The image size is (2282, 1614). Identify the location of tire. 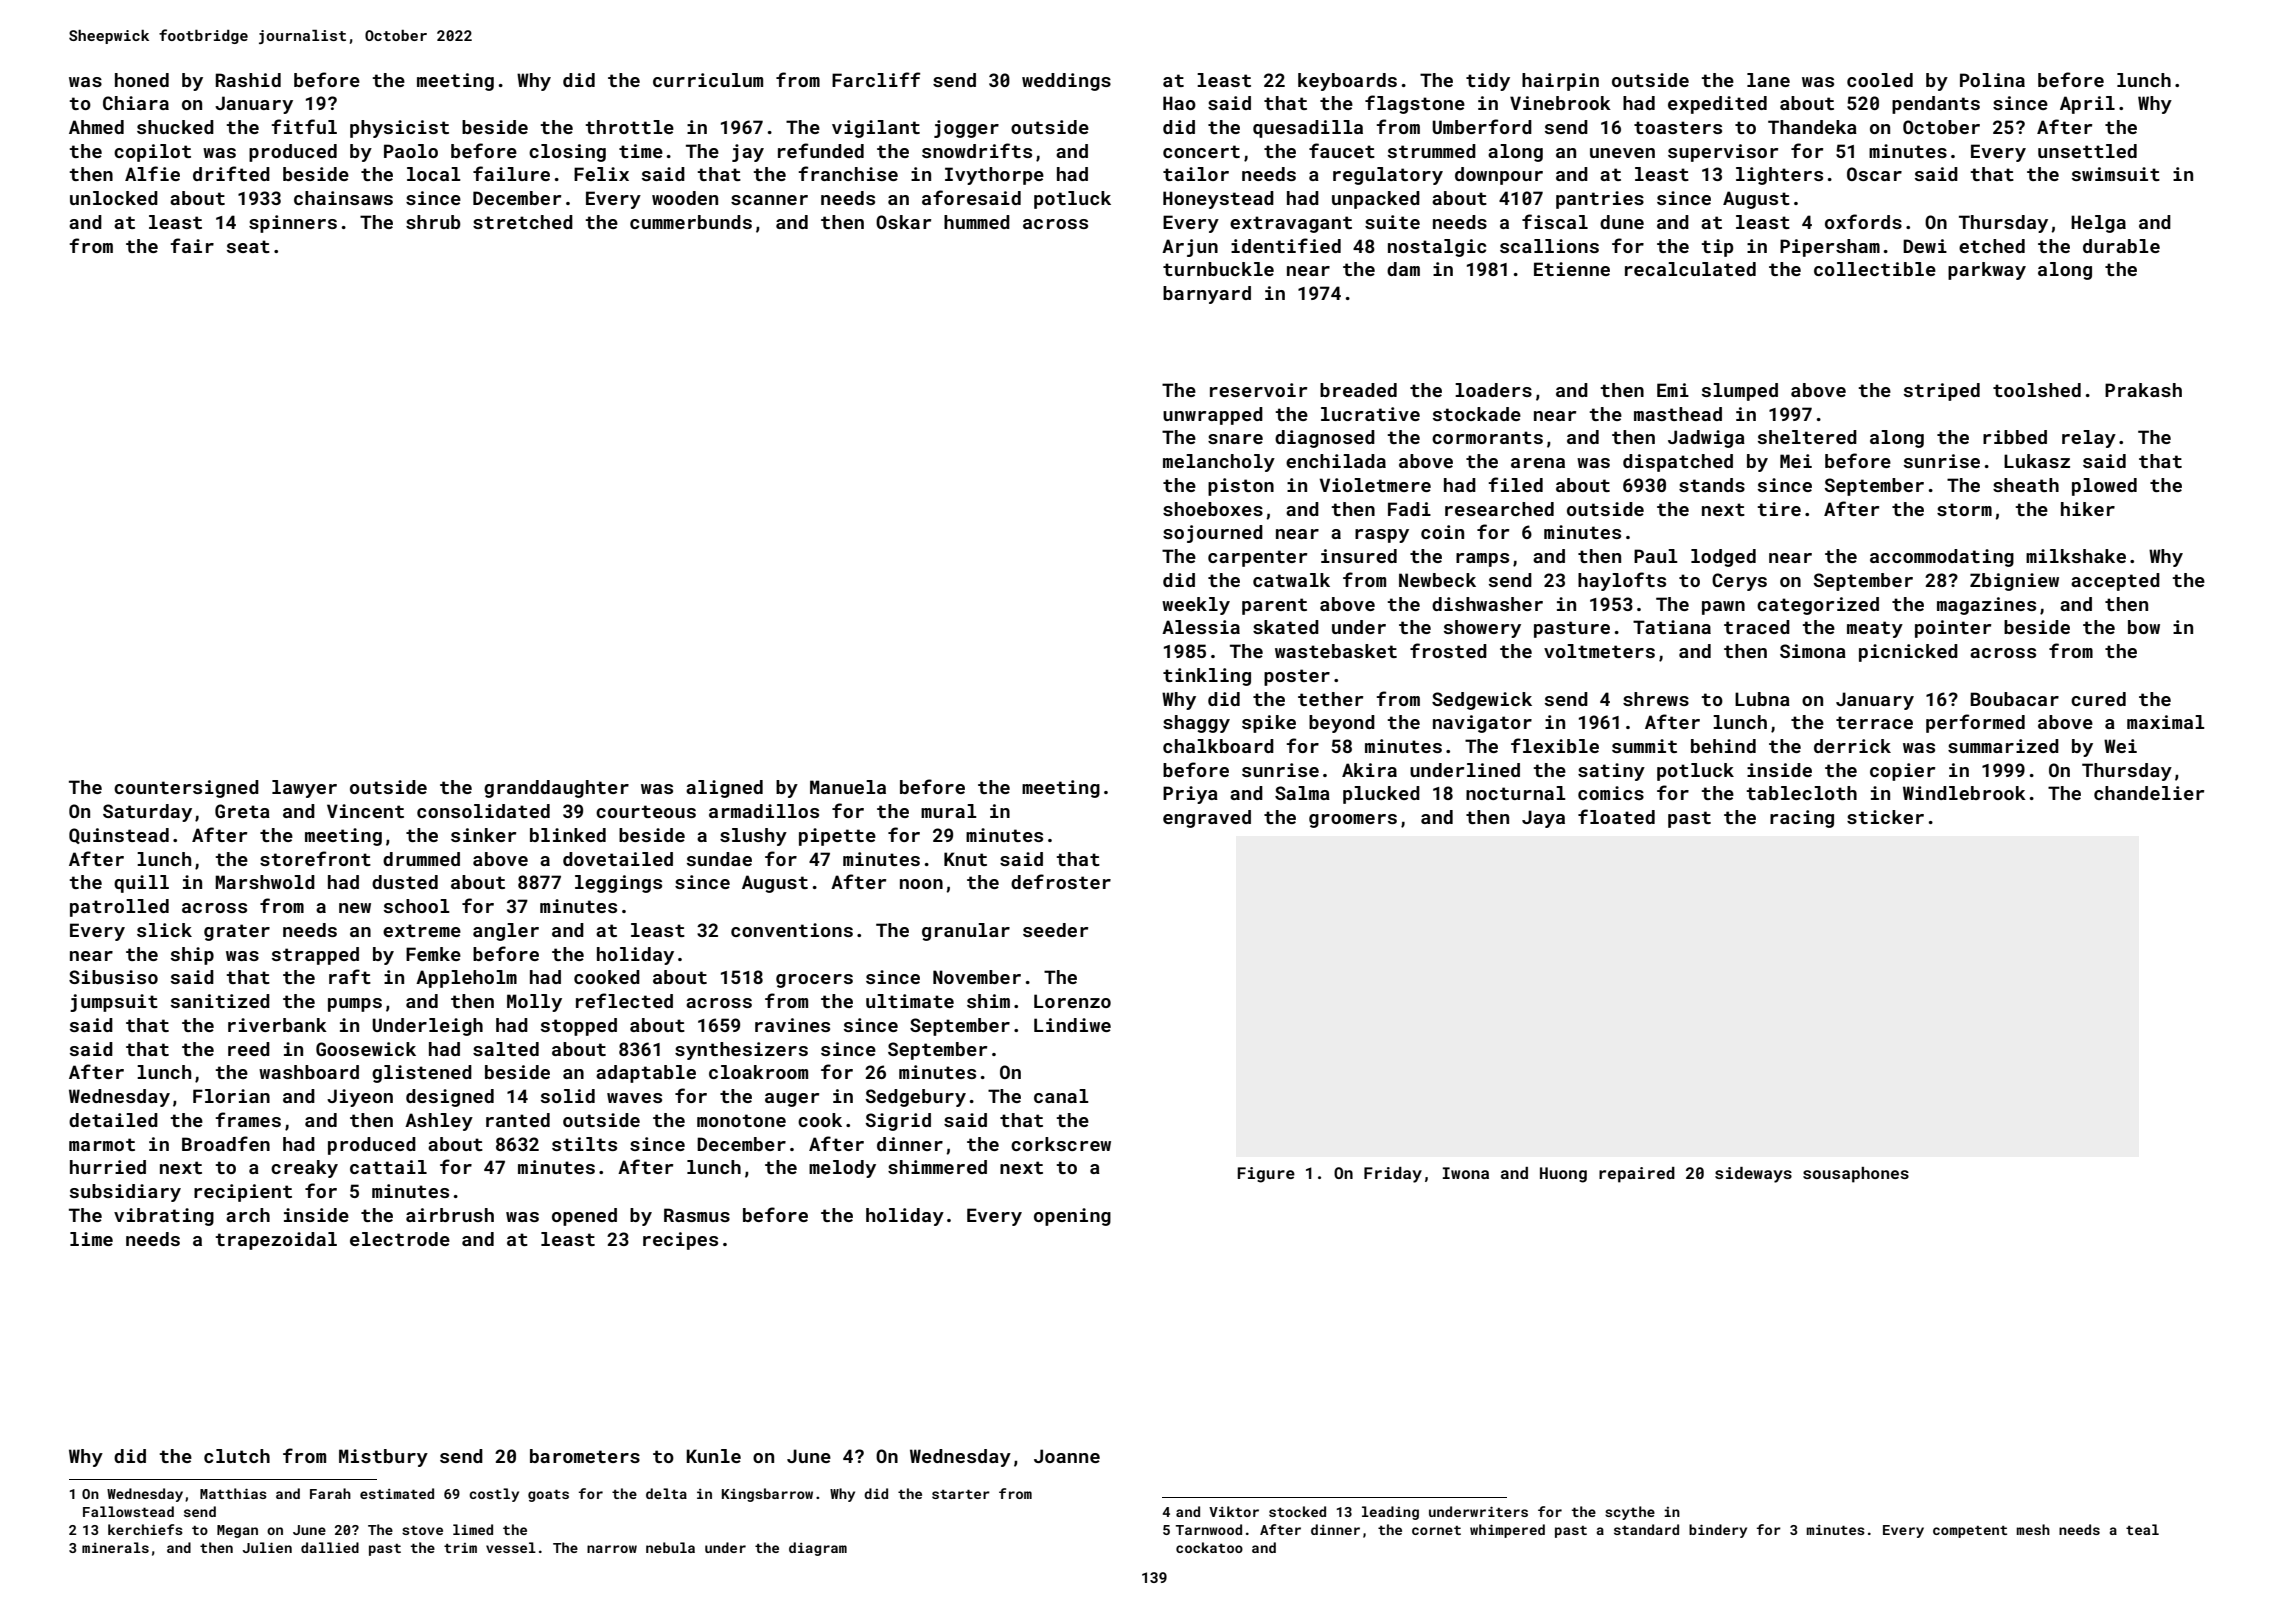
(1779, 509).
